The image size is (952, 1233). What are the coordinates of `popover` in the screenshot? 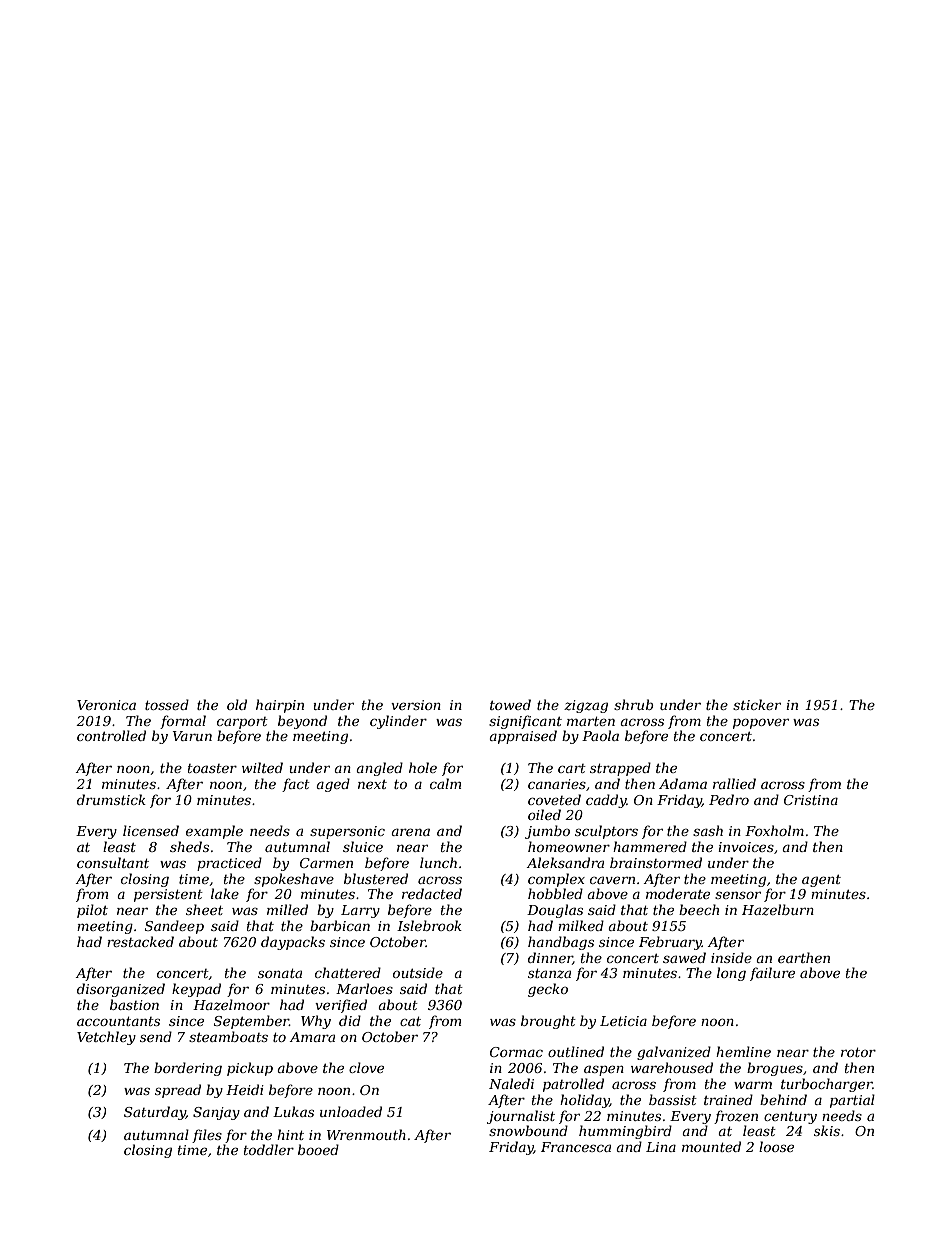 It's located at (761, 724).
